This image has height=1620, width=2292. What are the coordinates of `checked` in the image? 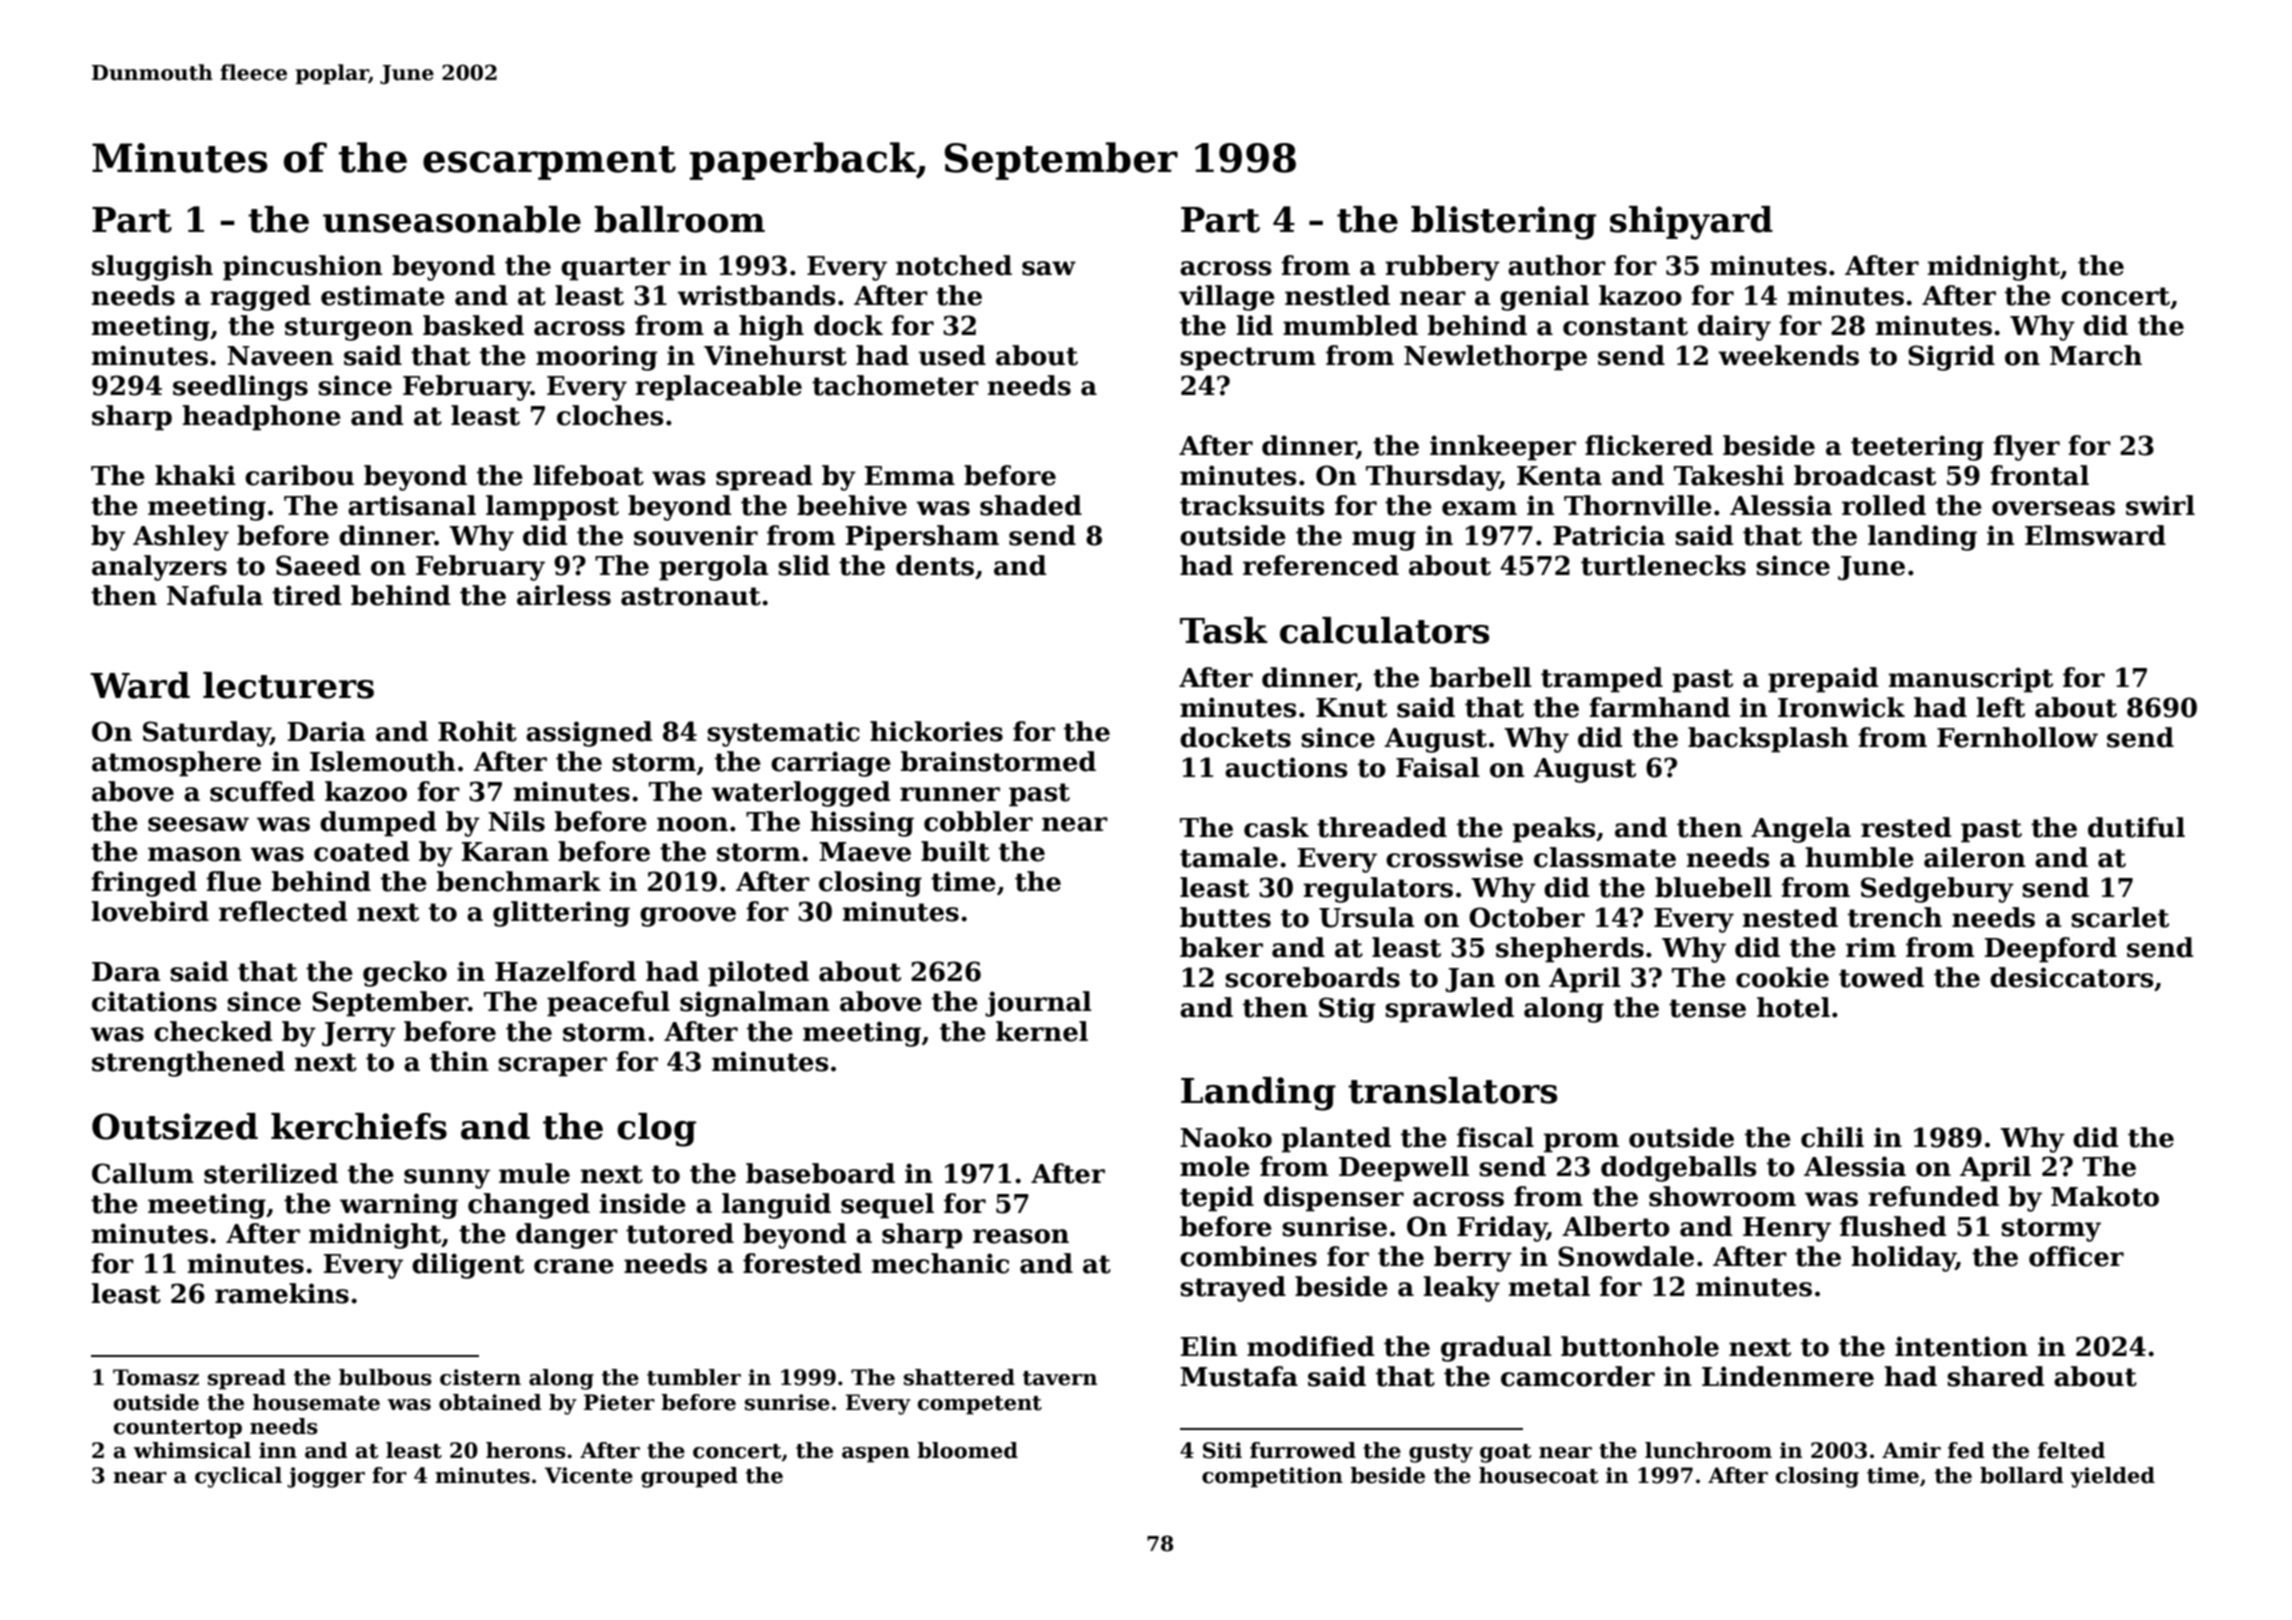 It's located at (213, 1031).
